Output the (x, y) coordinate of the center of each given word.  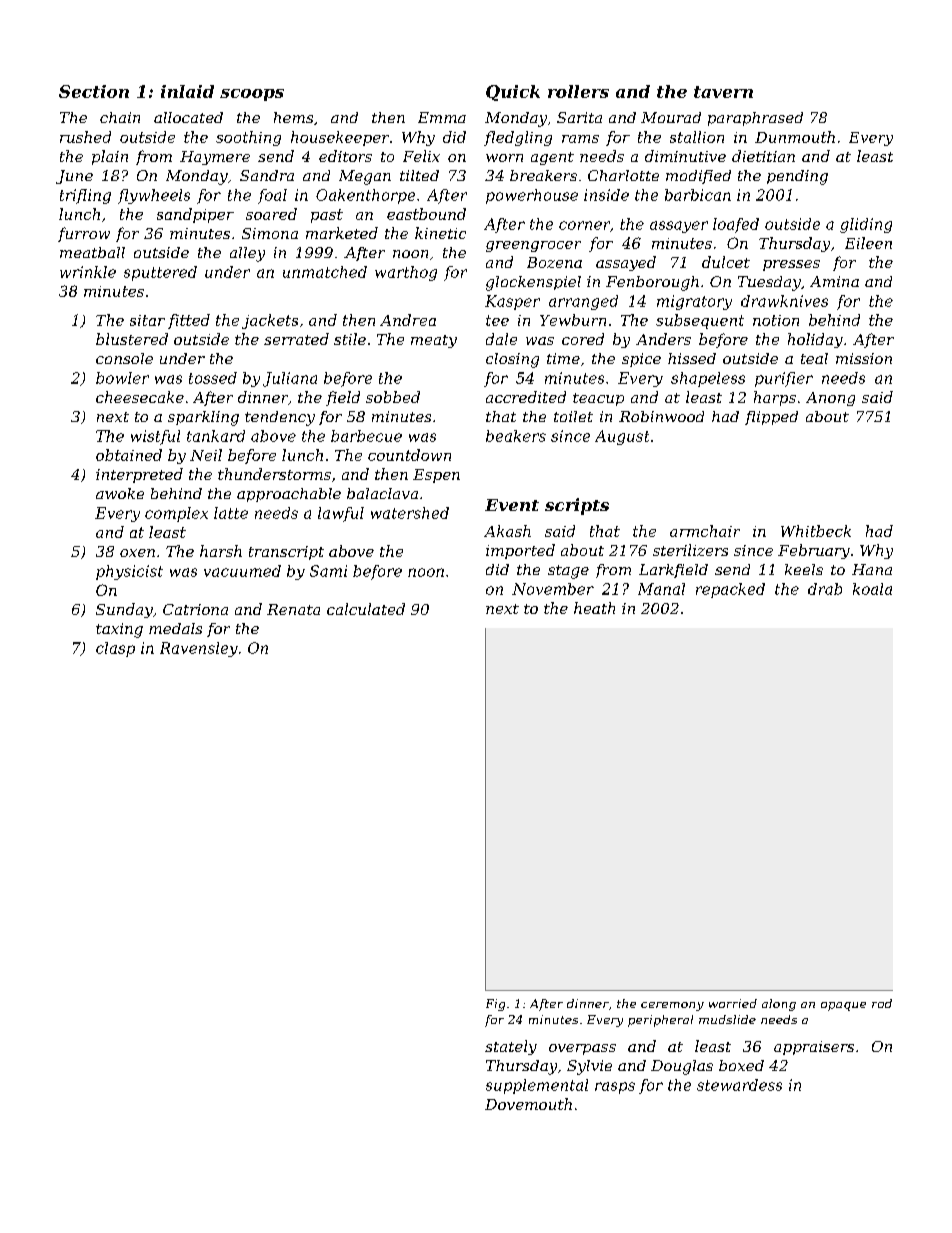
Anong (830, 399)
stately (511, 1047)
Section (94, 91)
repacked (730, 590)
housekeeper (340, 138)
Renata (293, 609)
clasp (115, 649)
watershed (410, 513)
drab (825, 589)
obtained (129, 455)
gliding (866, 225)
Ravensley (199, 649)
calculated (366, 609)
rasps (615, 1088)
